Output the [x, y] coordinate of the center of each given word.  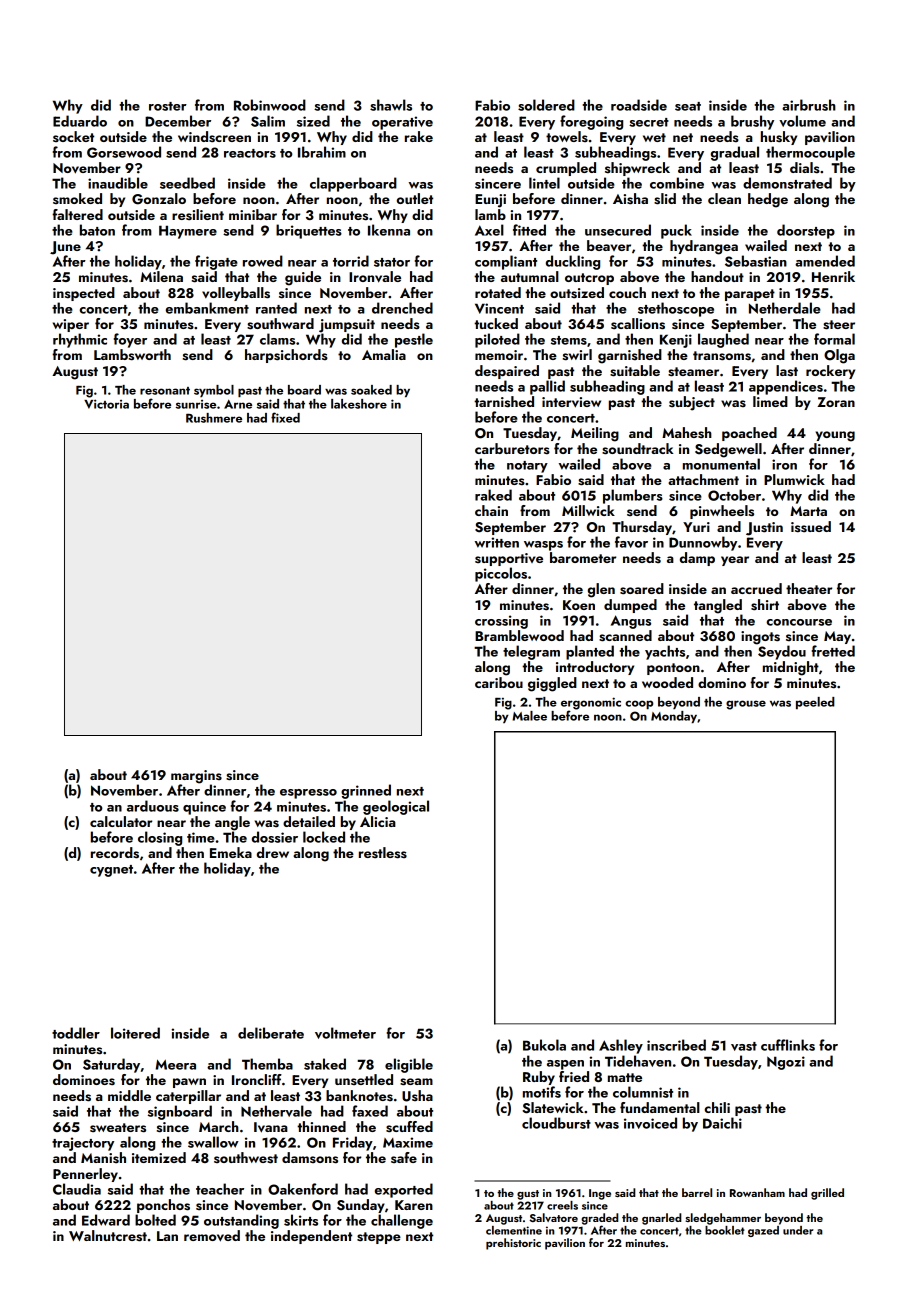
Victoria [106, 404]
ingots [760, 638]
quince [204, 808]
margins [196, 777]
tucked [496, 323]
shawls [391, 105]
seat [688, 106]
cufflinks [788, 1045]
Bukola [544, 1045]
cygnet [111, 871]
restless [383, 853]
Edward [106, 1220]
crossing [501, 622]
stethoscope [676, 309]
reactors [250, 153]
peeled [815, 703]
